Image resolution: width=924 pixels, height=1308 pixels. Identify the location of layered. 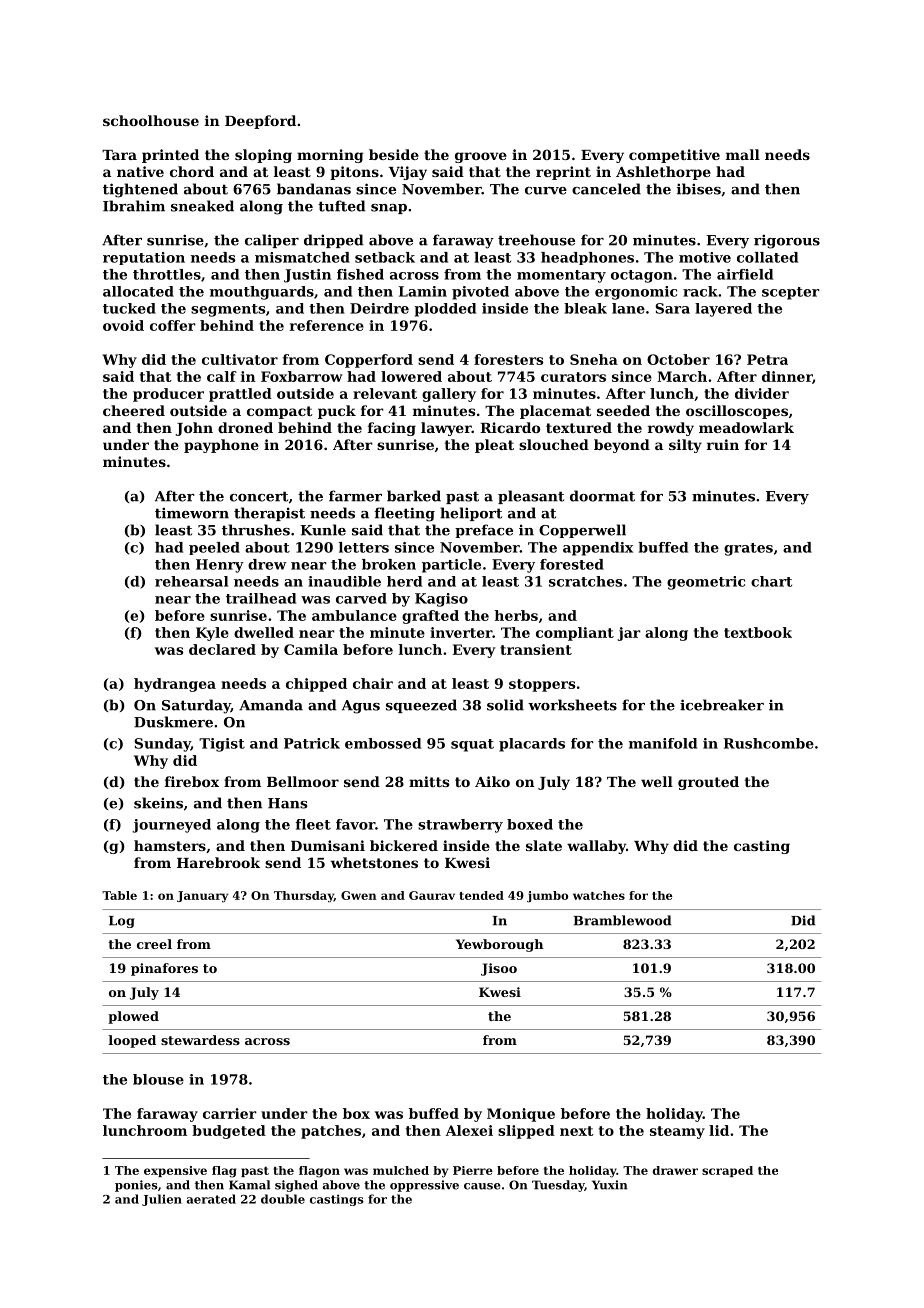
(723, 310).
